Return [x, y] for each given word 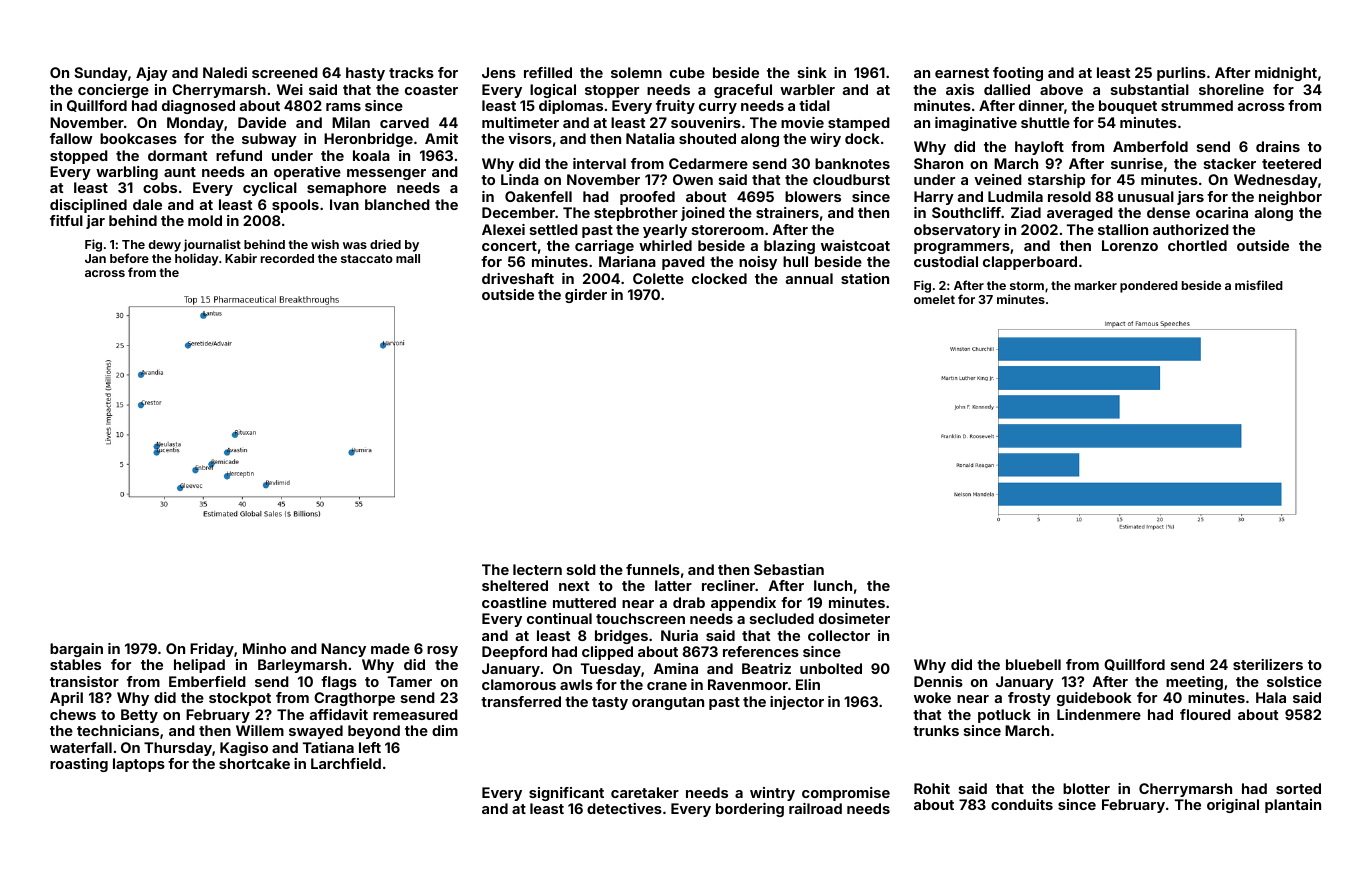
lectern [537, 569]
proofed [647, 198]
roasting [79, 765]
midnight [1286, 74]
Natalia [650, 138]
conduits [1022, 804]
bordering [750, 810]
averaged [1080, 214]
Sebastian [789, 569]
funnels [653, 569]
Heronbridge [368, 140]
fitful [66, 220]
